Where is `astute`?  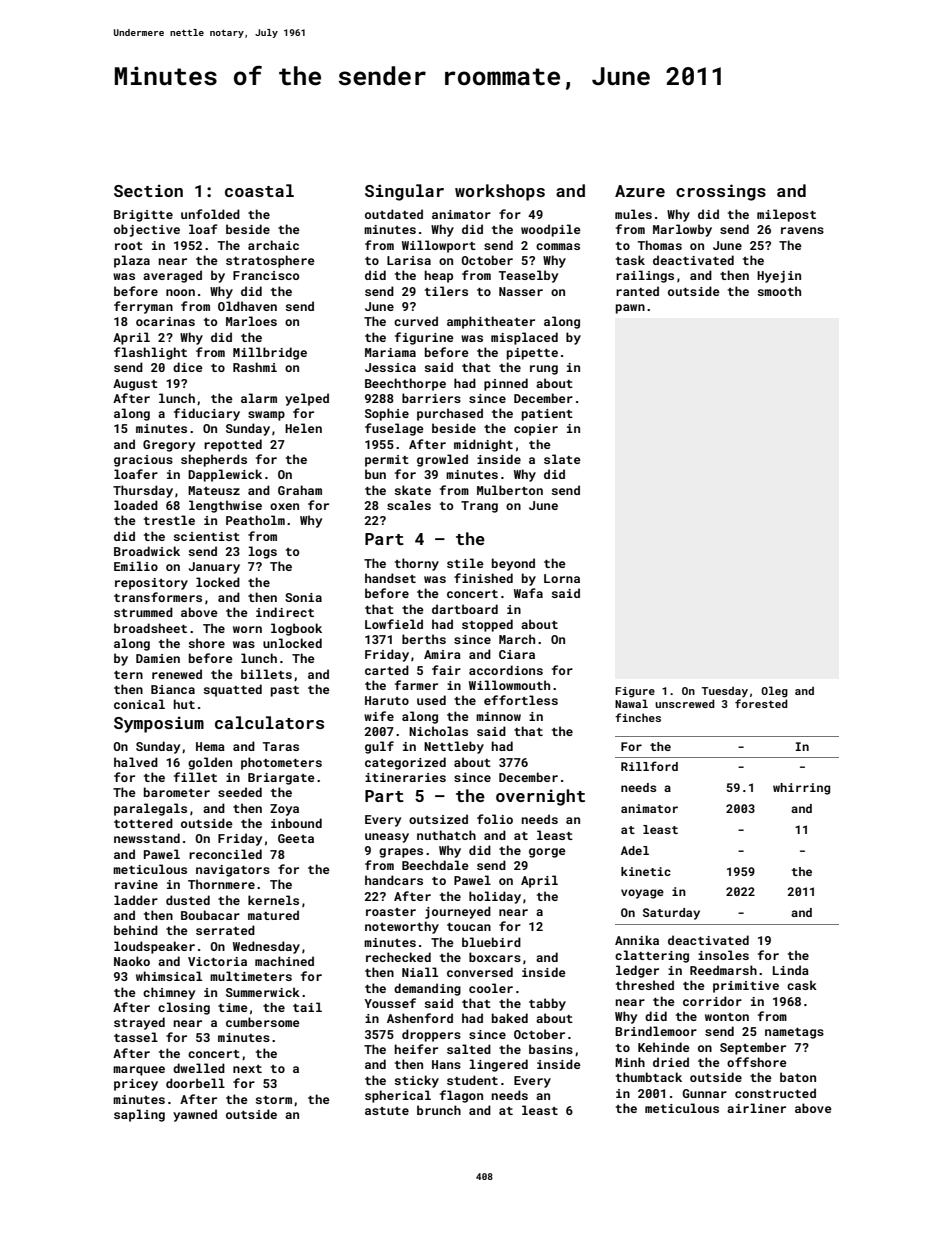 astute is located at coordinates (387, 1111).
